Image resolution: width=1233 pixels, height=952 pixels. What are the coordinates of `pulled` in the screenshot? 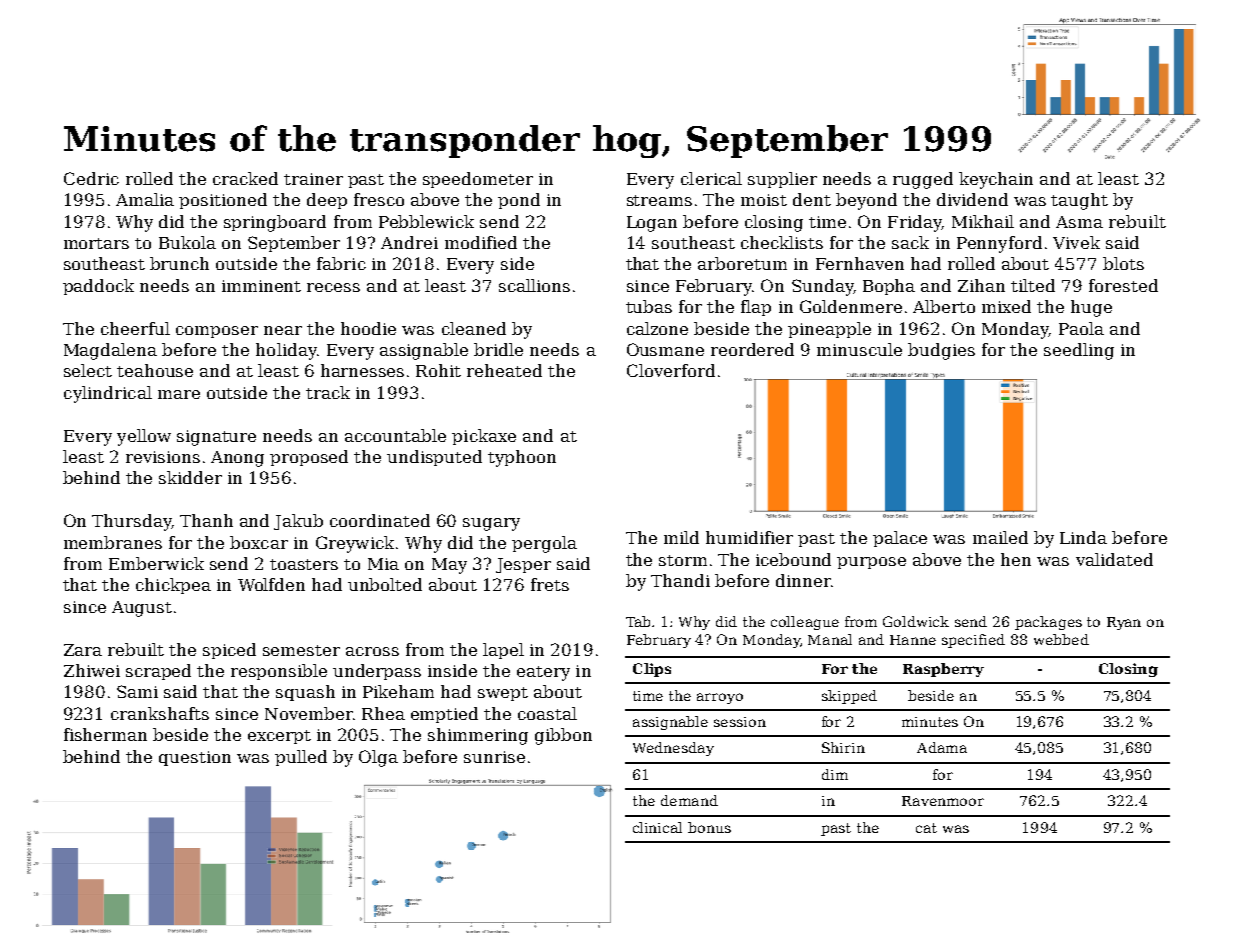 It's located at (301, 758).
